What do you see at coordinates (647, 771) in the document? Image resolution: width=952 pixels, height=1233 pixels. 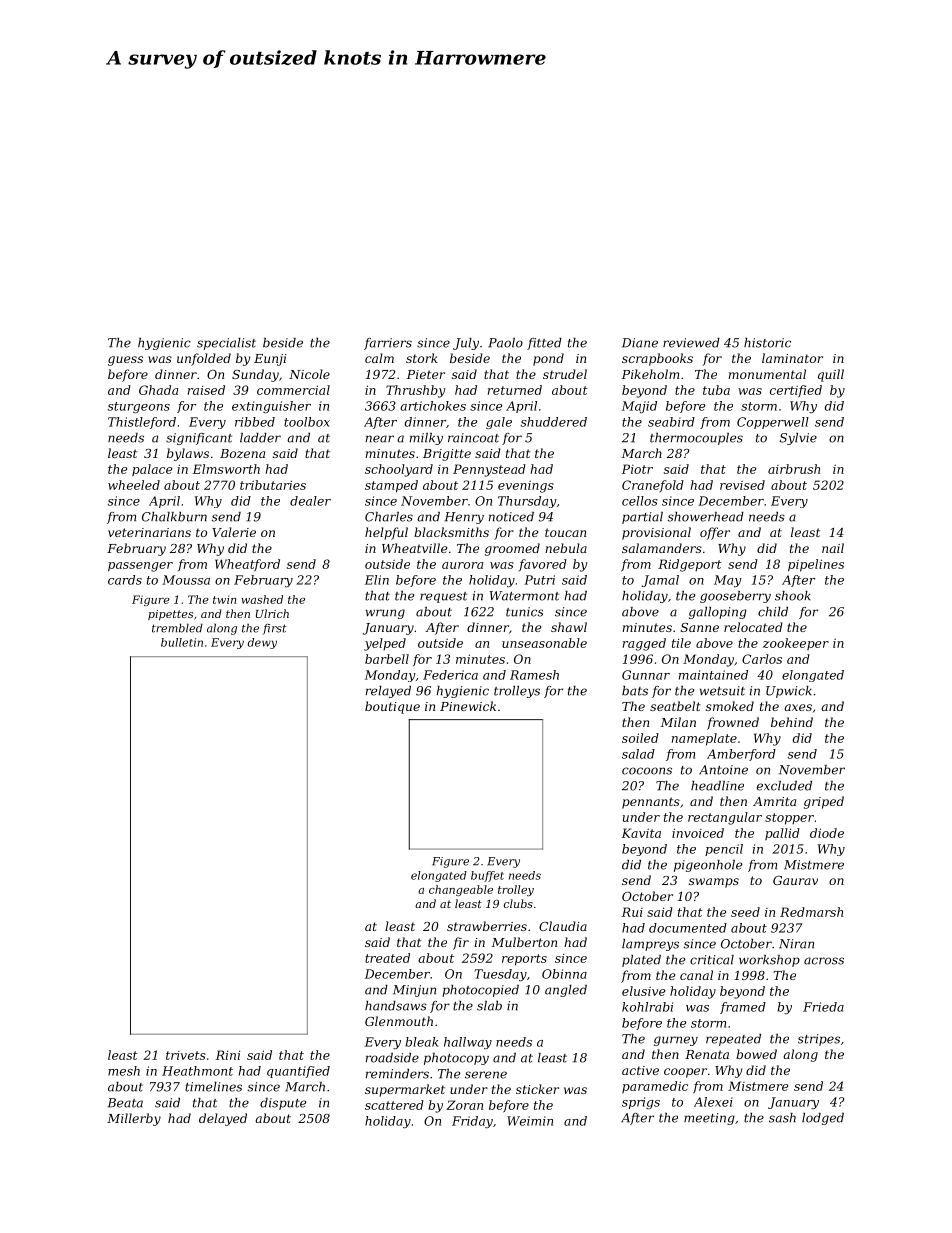 I see `cocoons` at bounding box center [647, 771].
